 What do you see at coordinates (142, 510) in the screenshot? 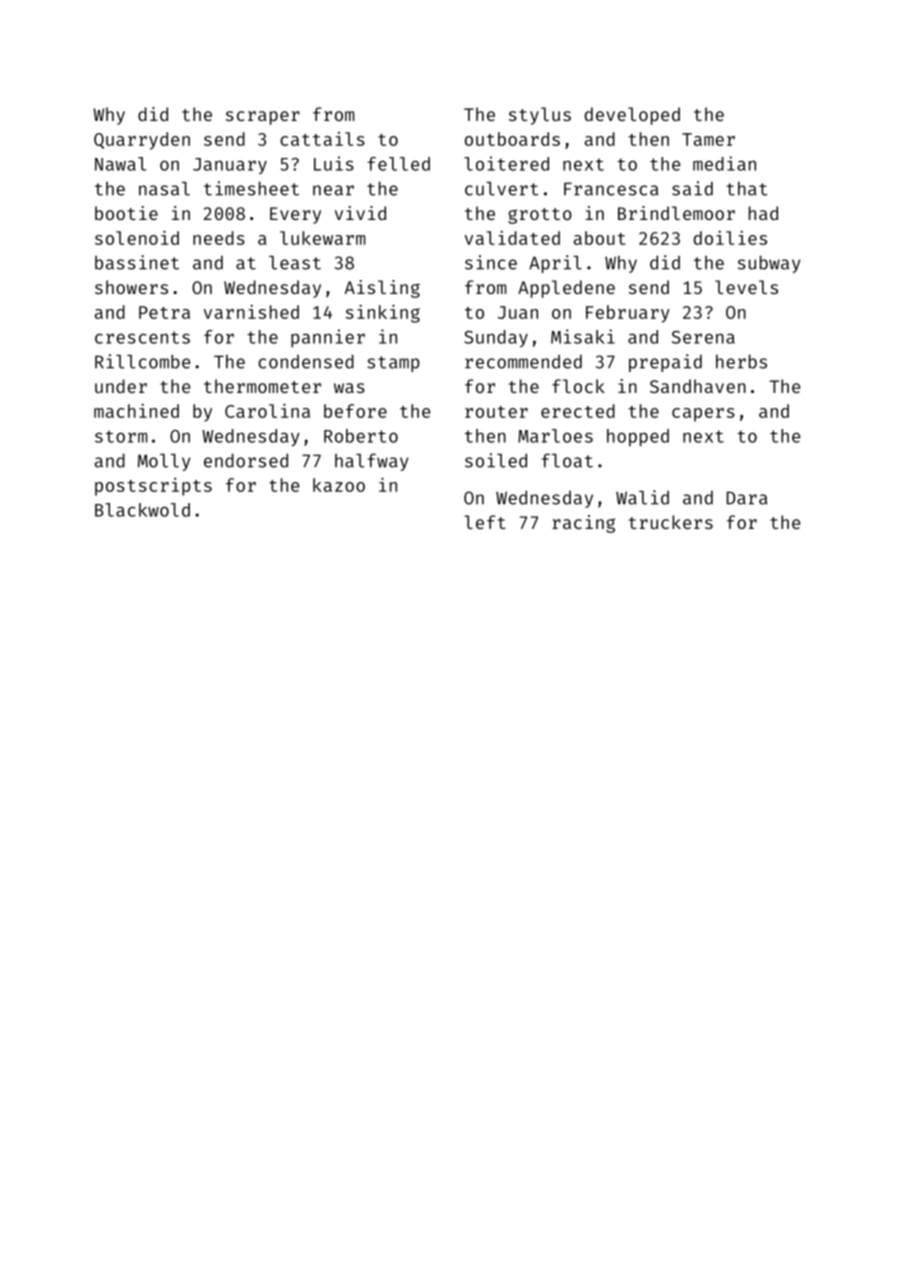
I see `Blackwold` at bounding box center [142, 510].
